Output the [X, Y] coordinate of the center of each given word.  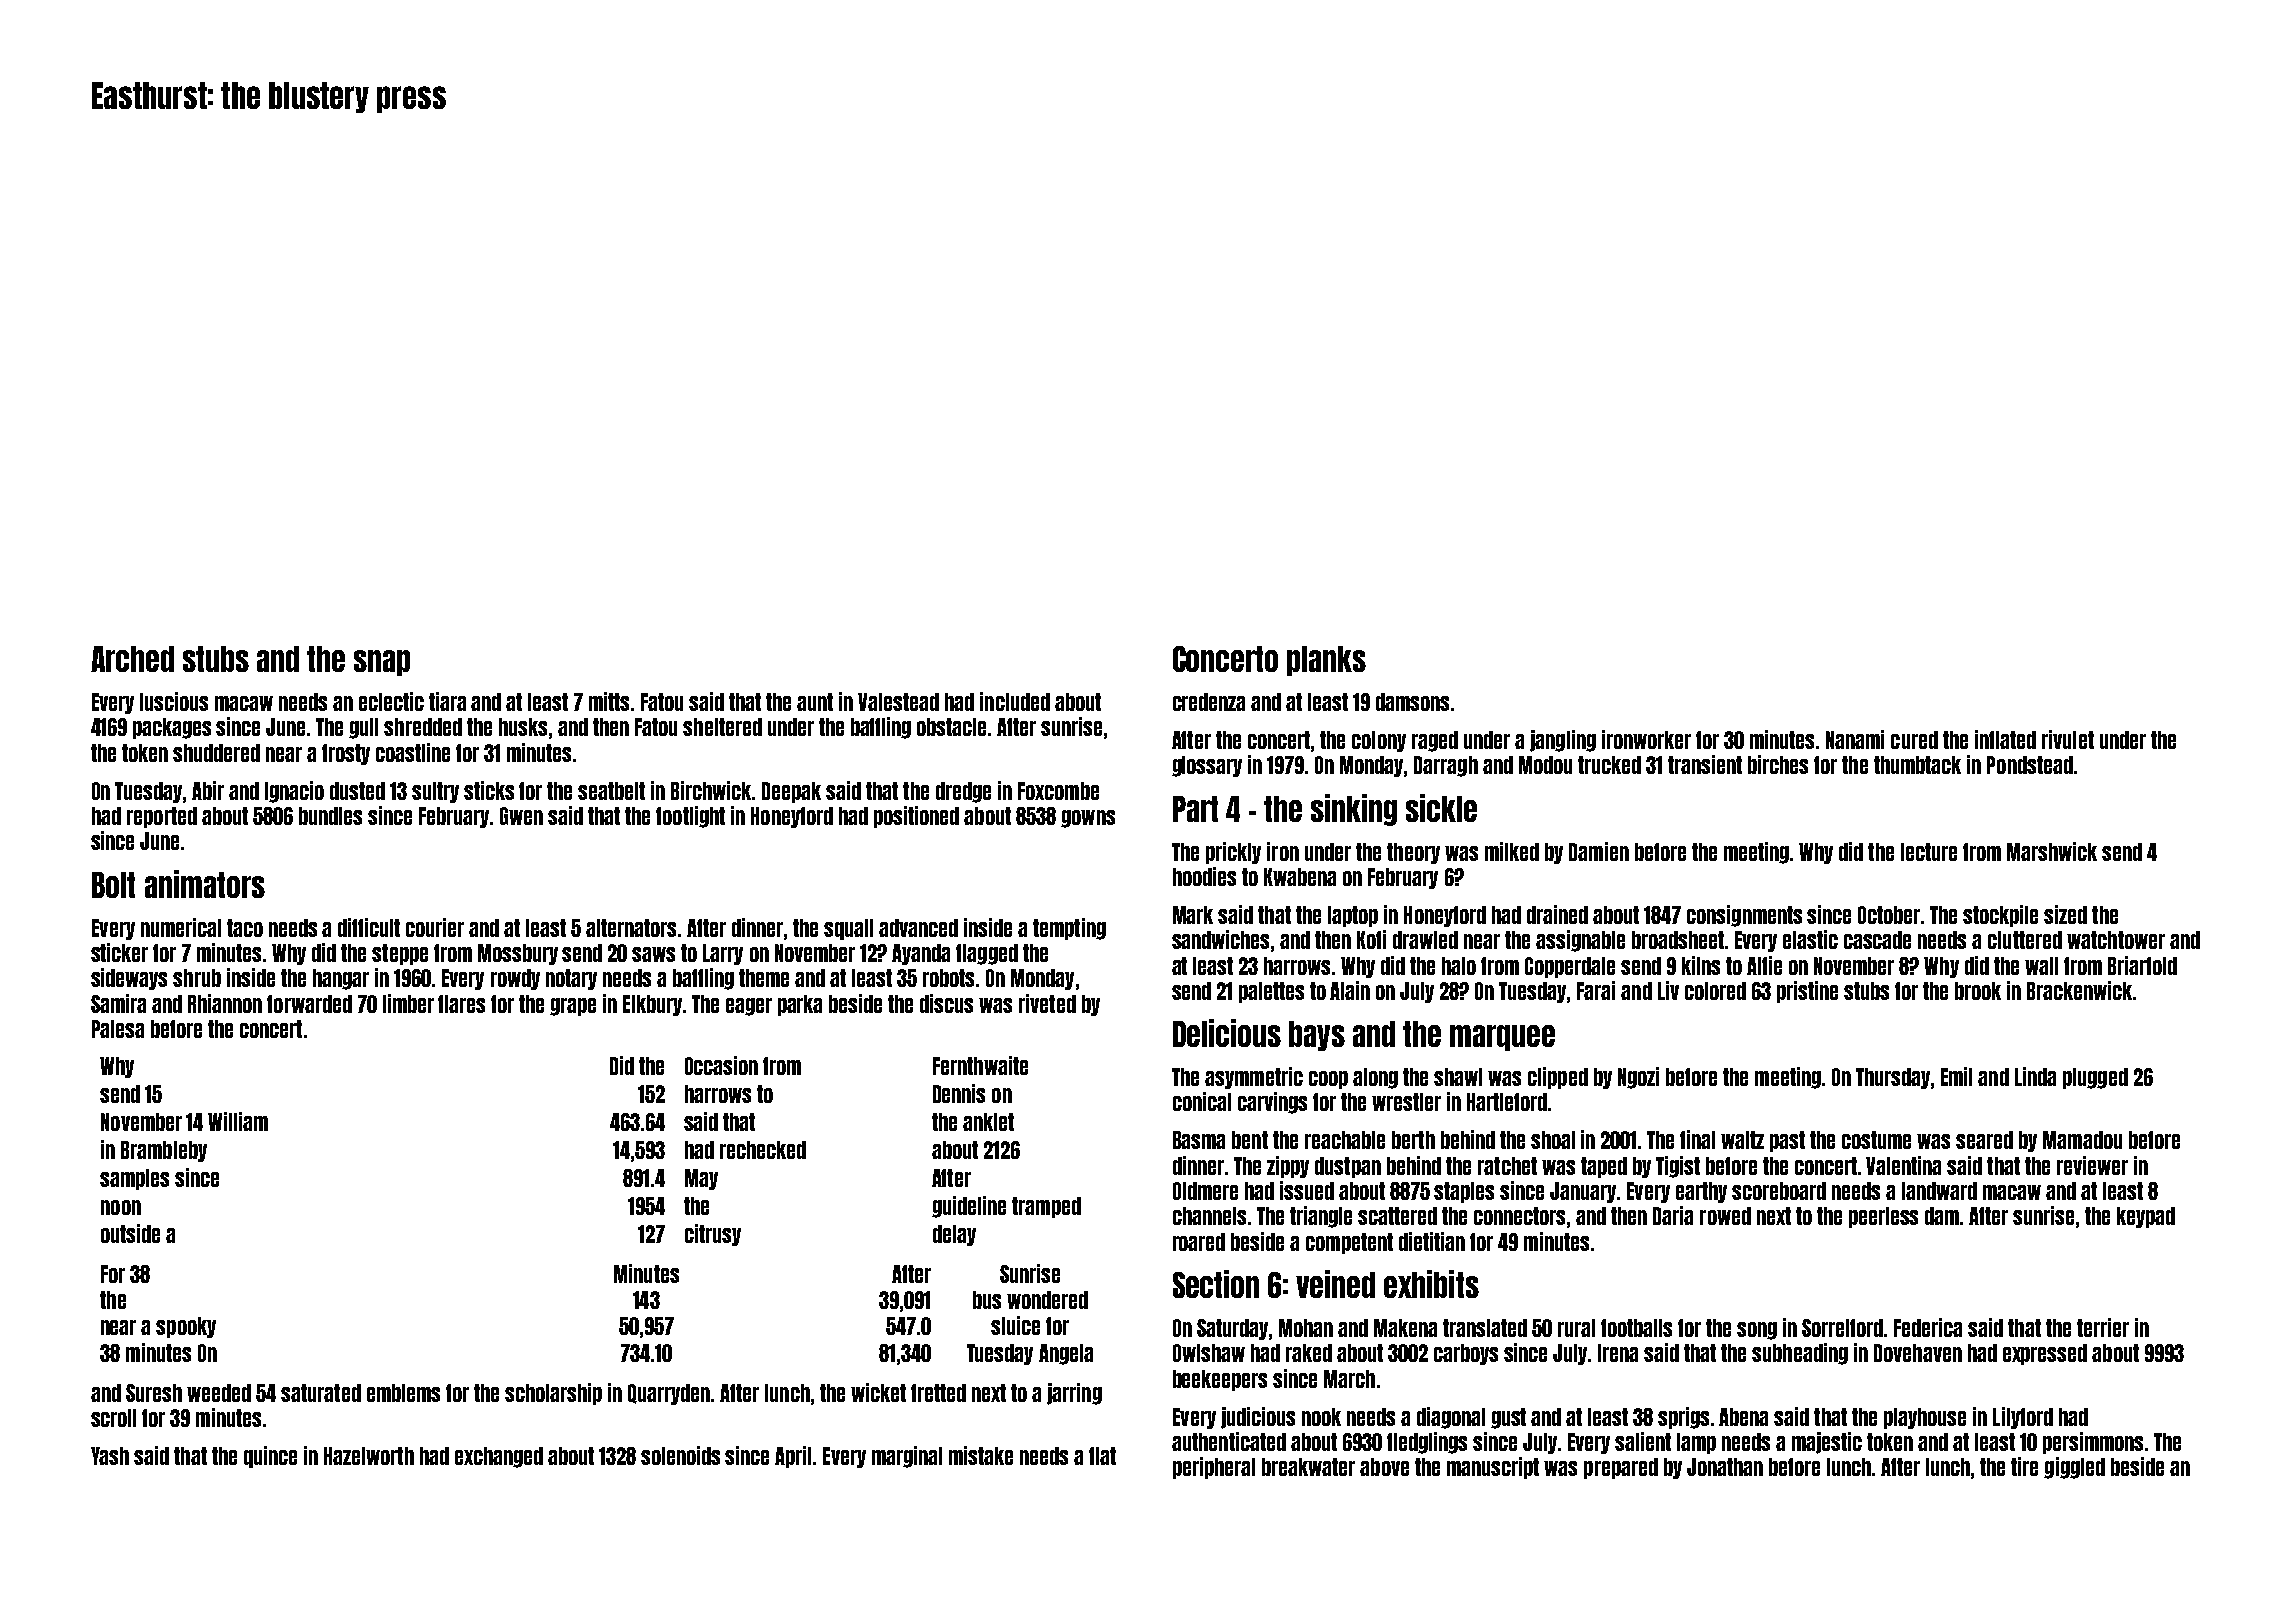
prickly [1233, 853]
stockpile [2000, 916]
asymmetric [1254, 1078]
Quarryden [669, 1394]
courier [435, 927]
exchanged [499, 1457]
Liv [1668, 990]
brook [1978, 991]
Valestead [898, 702]
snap [382, 663]
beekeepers [1220, 1380]
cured [1914, 740]
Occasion [721, 1065]
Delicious [1227, 1033]
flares [461, 1004]
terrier [2103, 1327]
